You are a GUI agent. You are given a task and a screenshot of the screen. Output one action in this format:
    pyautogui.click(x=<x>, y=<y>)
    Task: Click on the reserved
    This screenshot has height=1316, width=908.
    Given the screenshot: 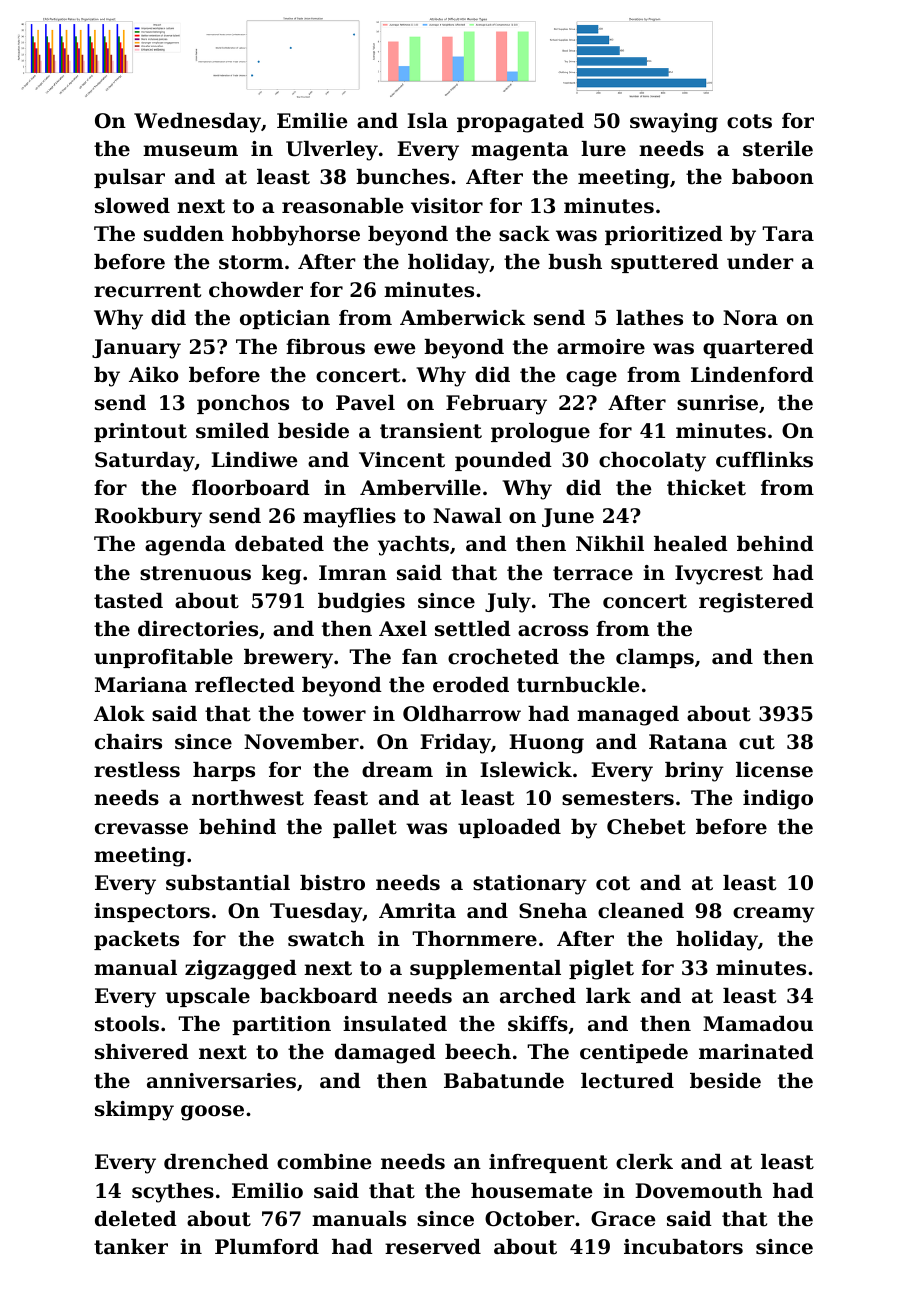 What is the action you would take?
    pyautogui.click(x=433, y=1247)
